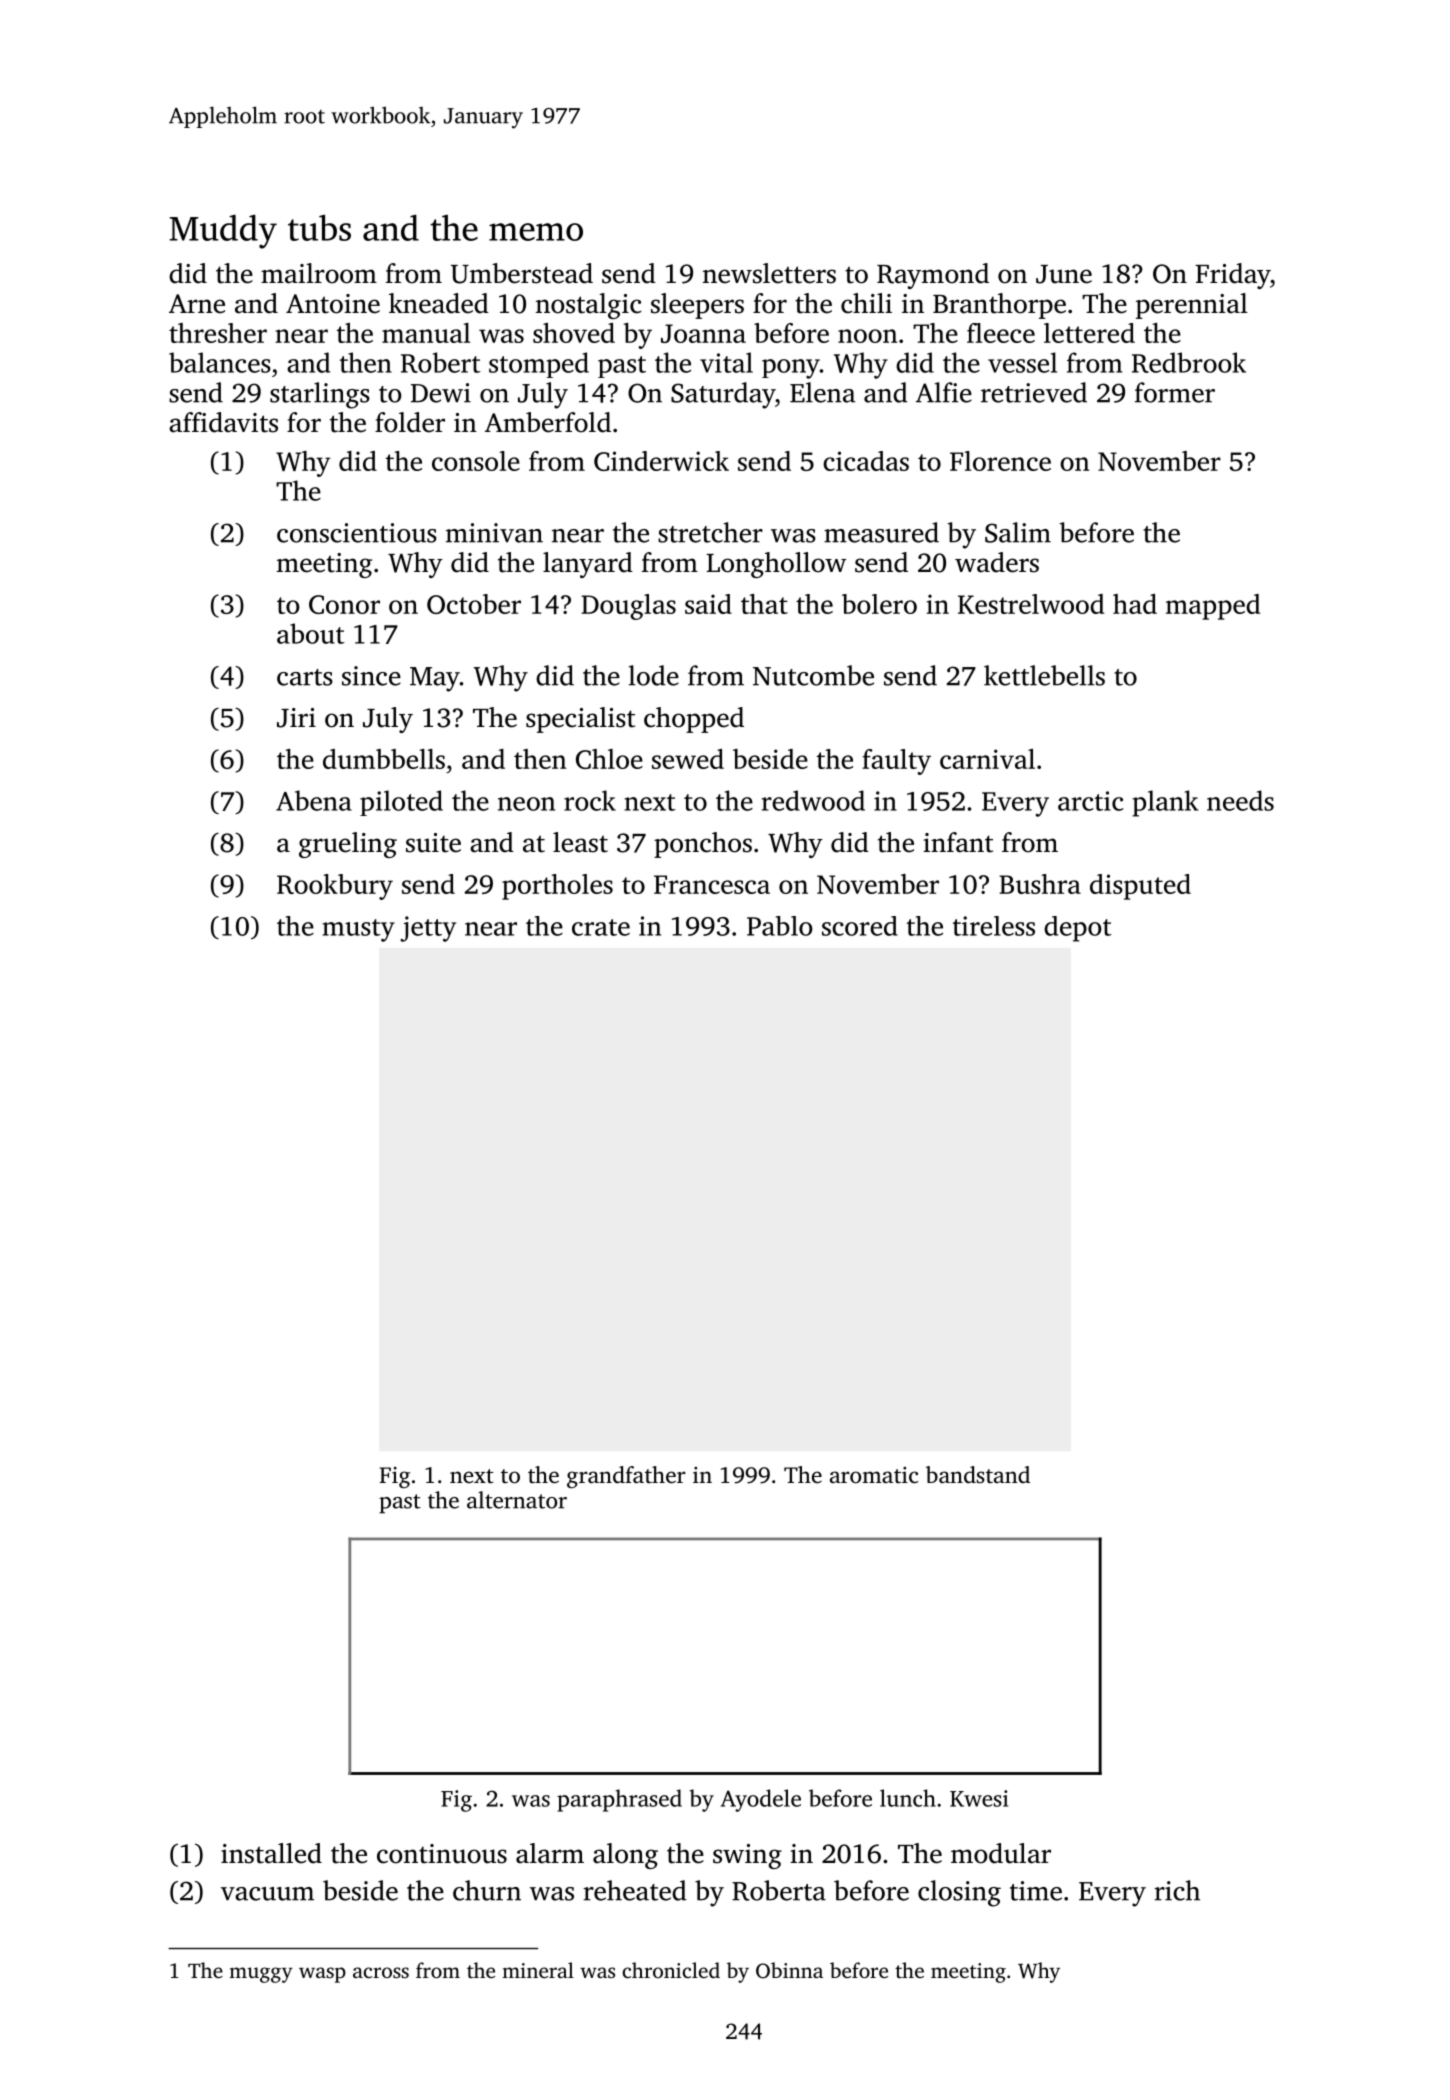  Describe the element at coordinates (538, 1970) in the page. I see `mineral` at that location.
